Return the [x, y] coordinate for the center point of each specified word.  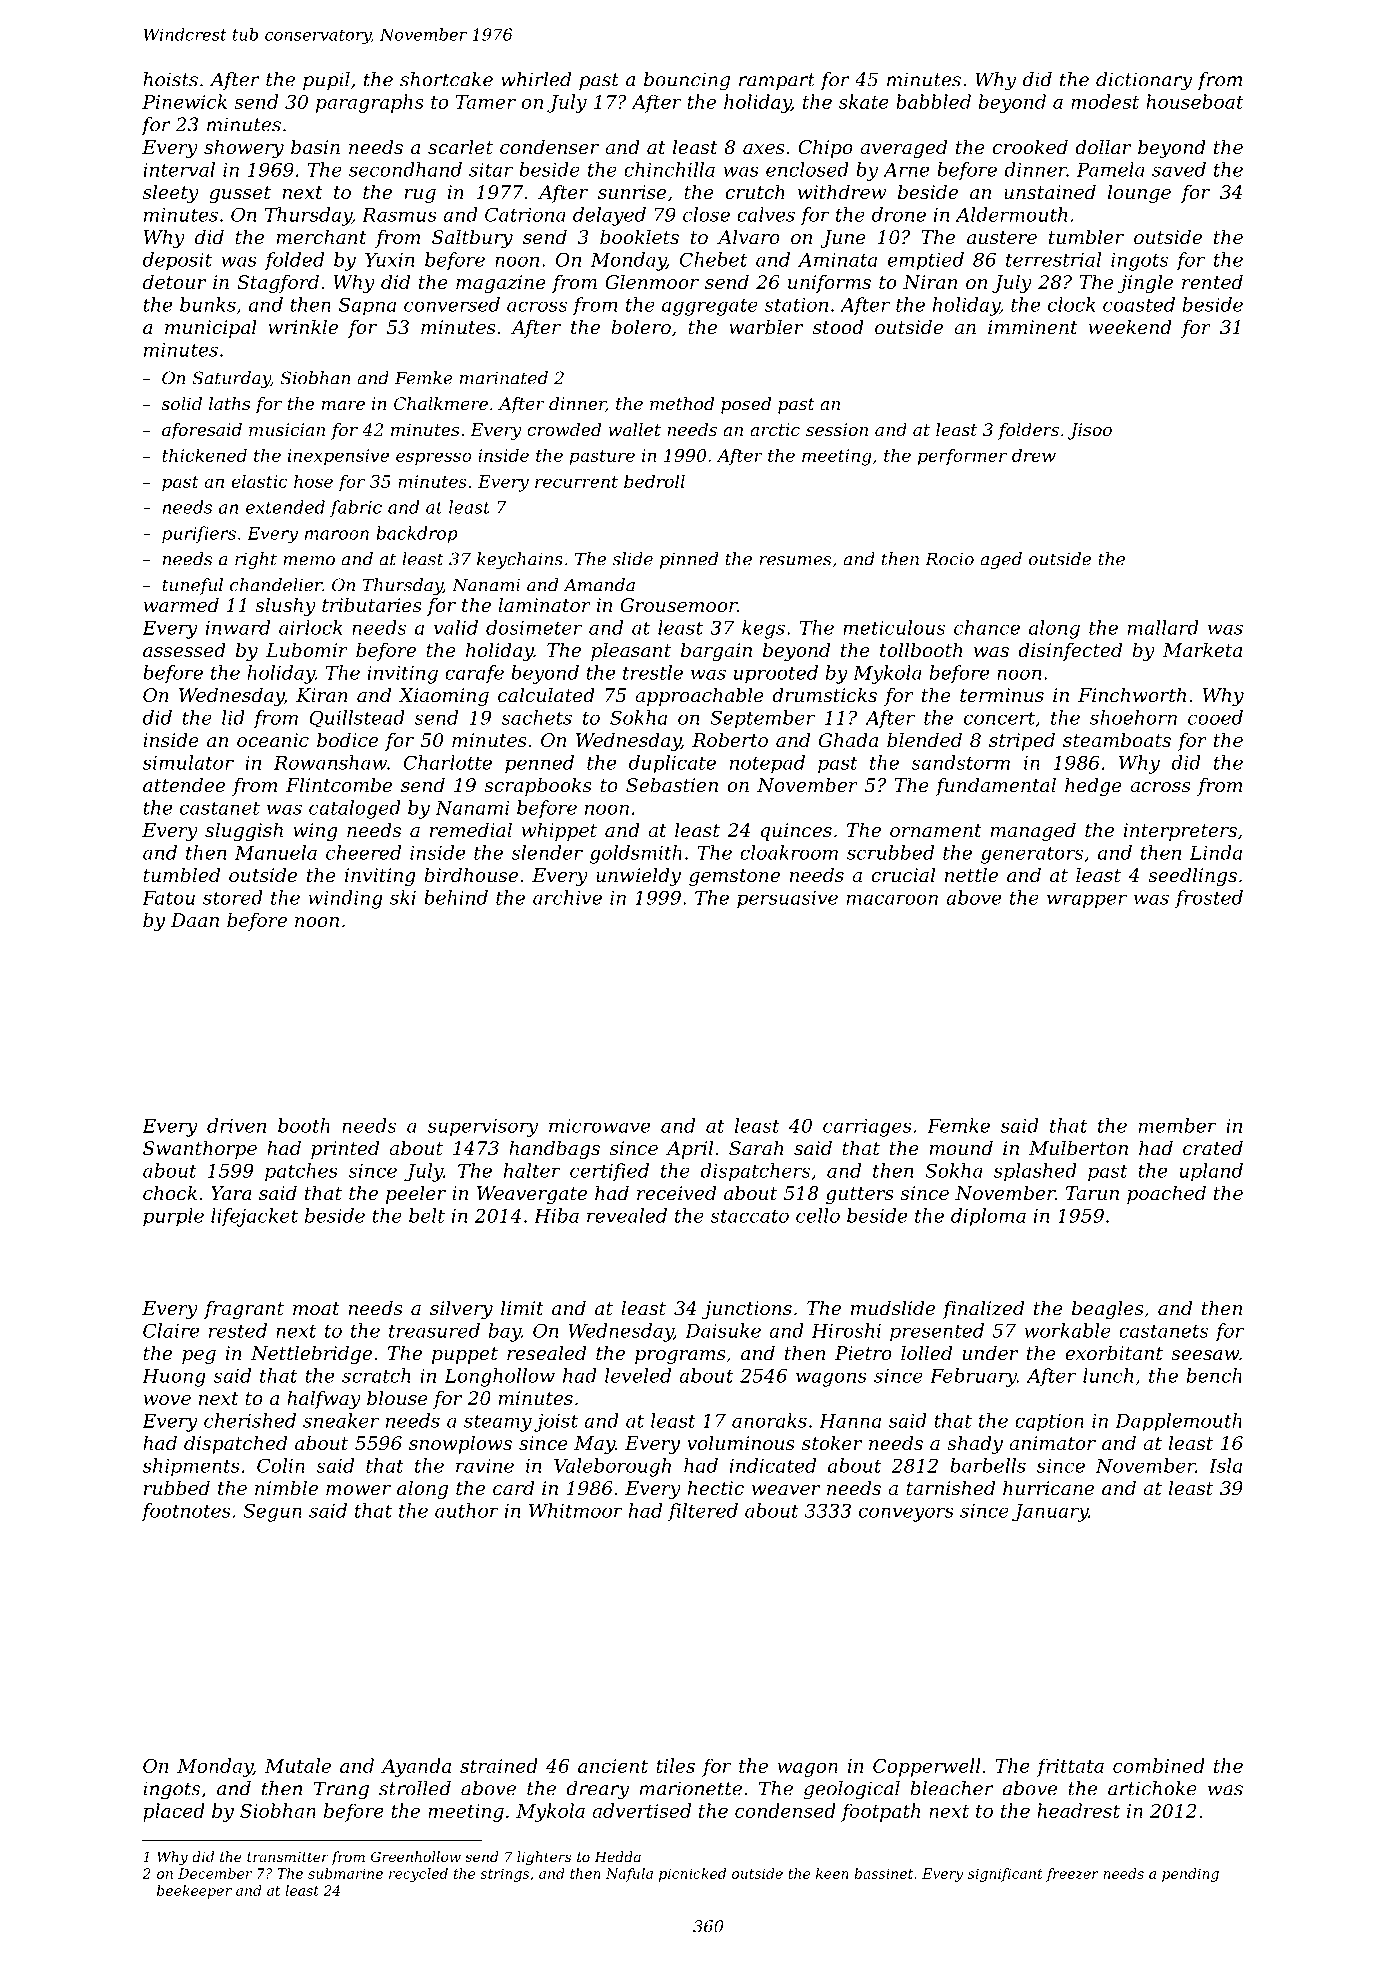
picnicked [692, 1875]
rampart [777, 81]
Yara [231, 1193]
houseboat [1195, 101]
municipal [211, 328]
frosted [1209, 899]
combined [1159, 1765]
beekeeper [194, 1892]
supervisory [483, 1128]
